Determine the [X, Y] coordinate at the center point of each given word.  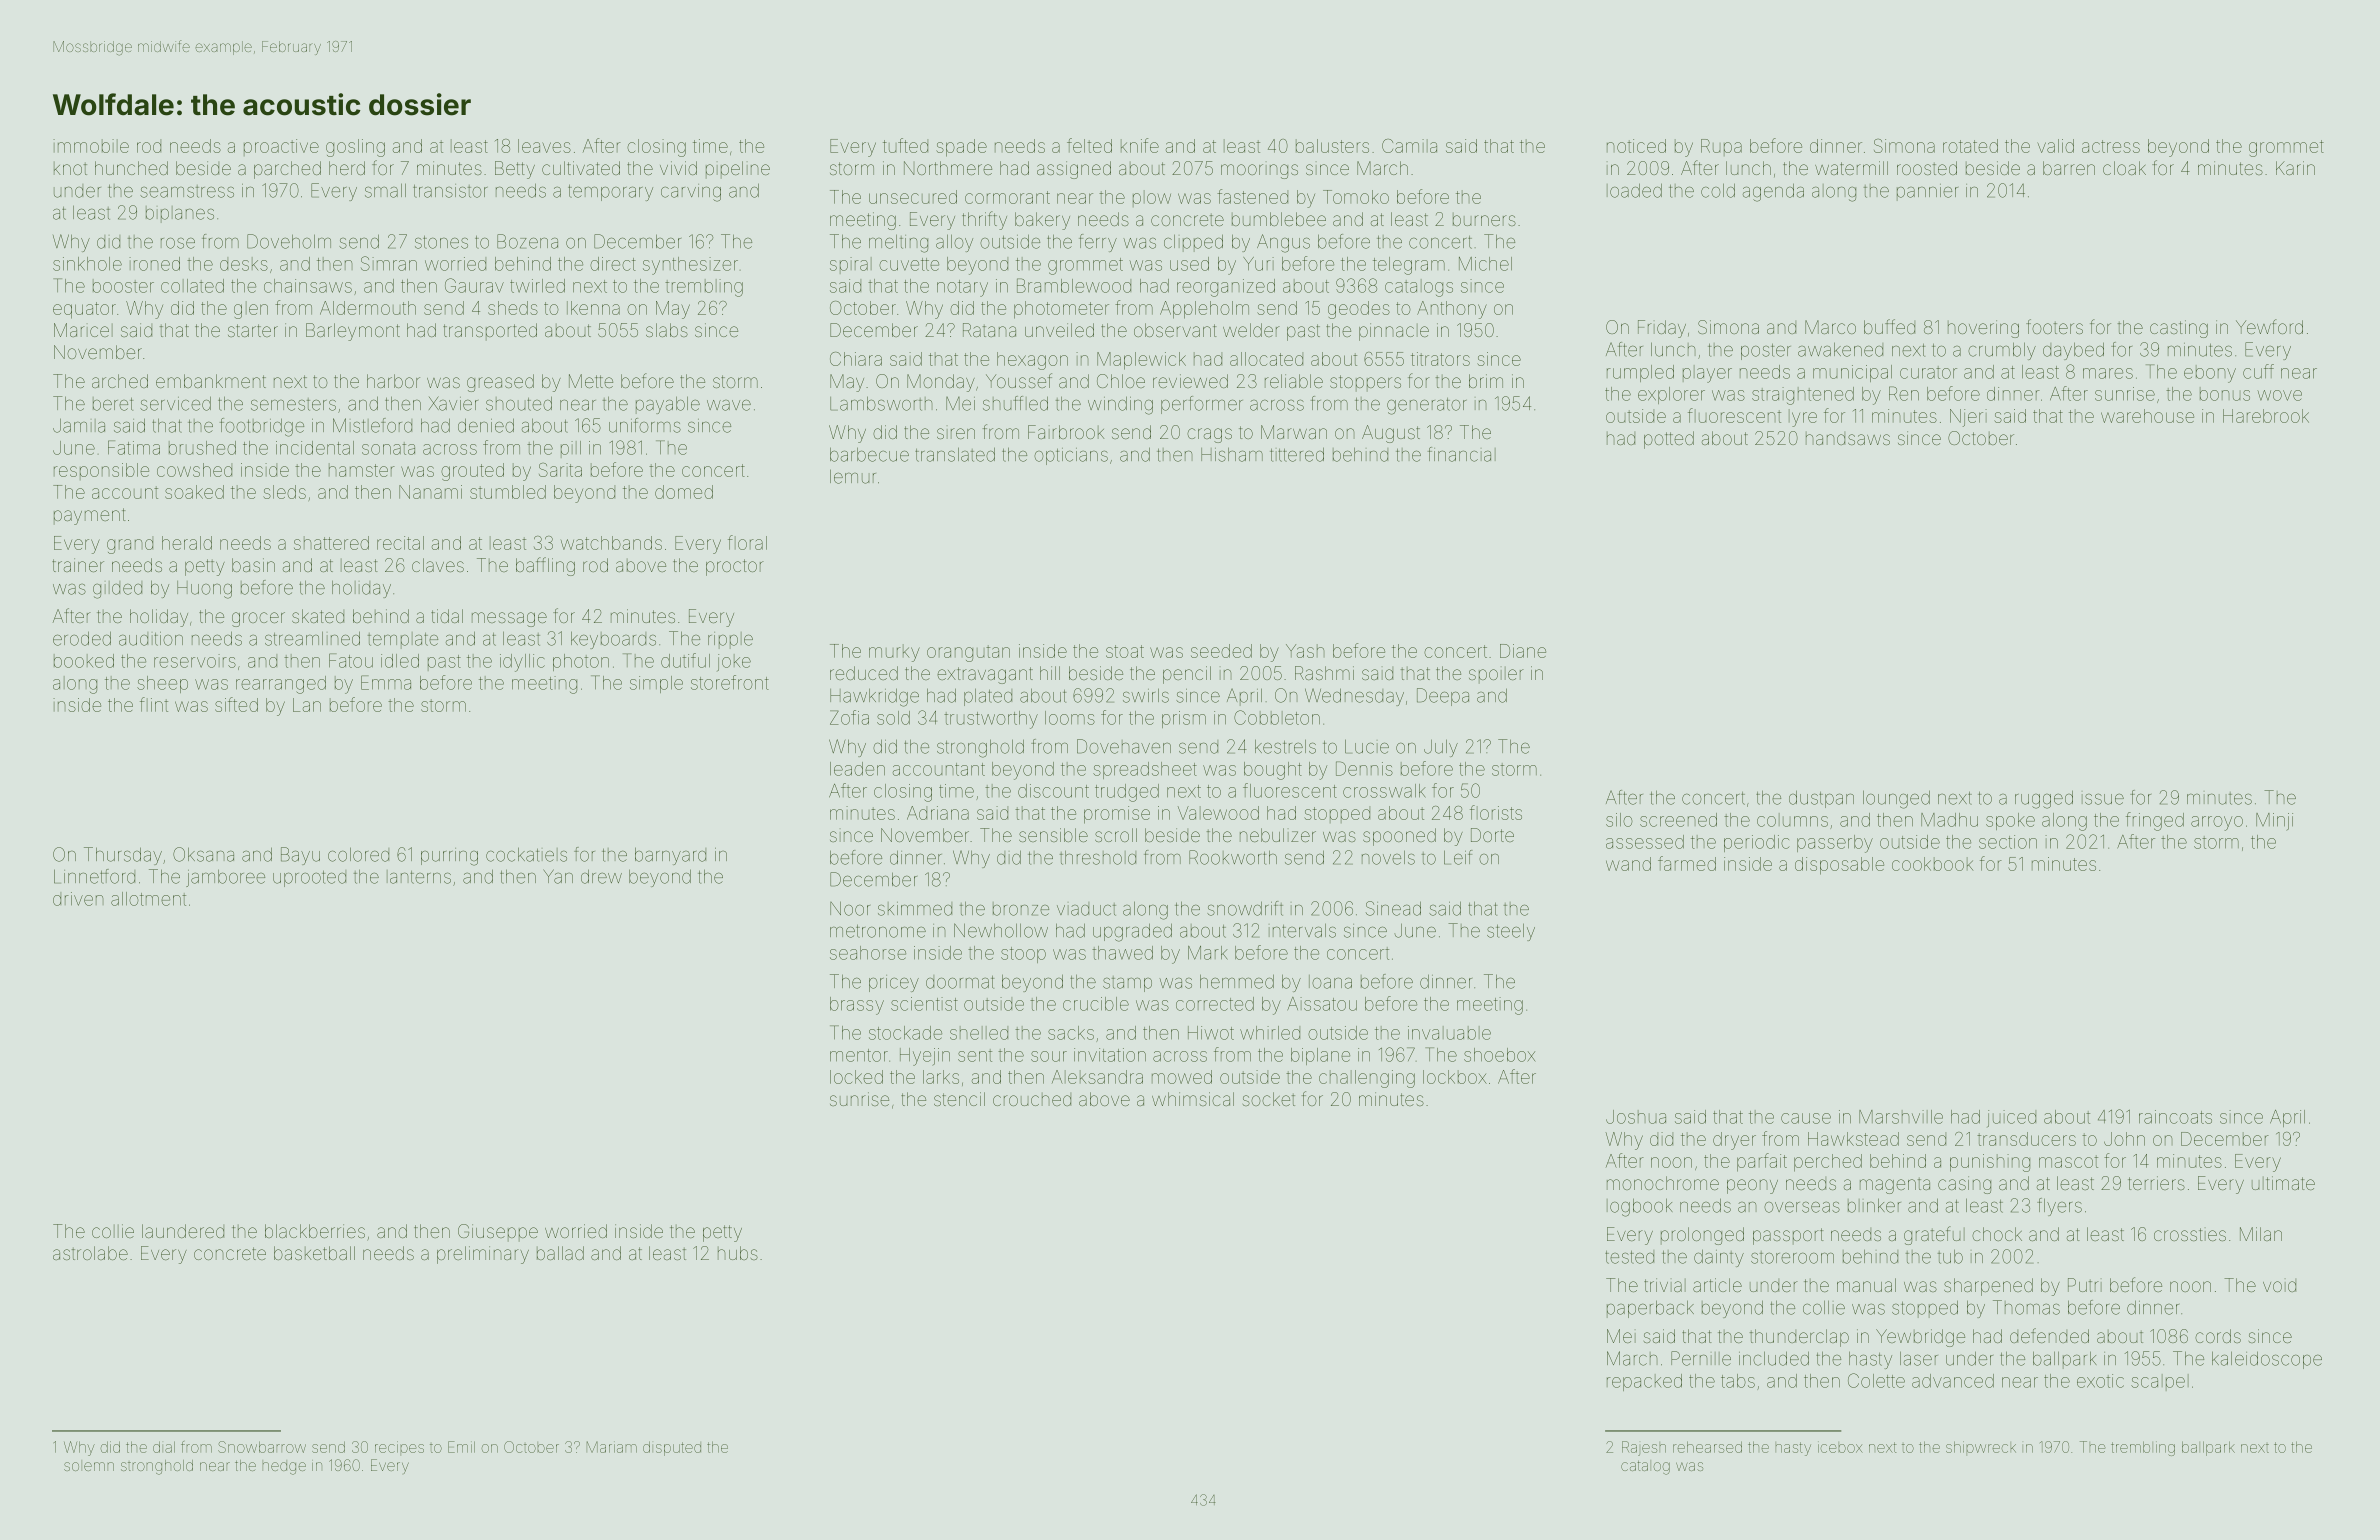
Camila [1409, 146]
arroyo [2217, 823]
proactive [281, 147]
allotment [148, 899]
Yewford [2269, 326]
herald [187, 543]
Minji [2274, 822]
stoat [1125, 651]
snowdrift [1245, 908]
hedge [284, 1468]
